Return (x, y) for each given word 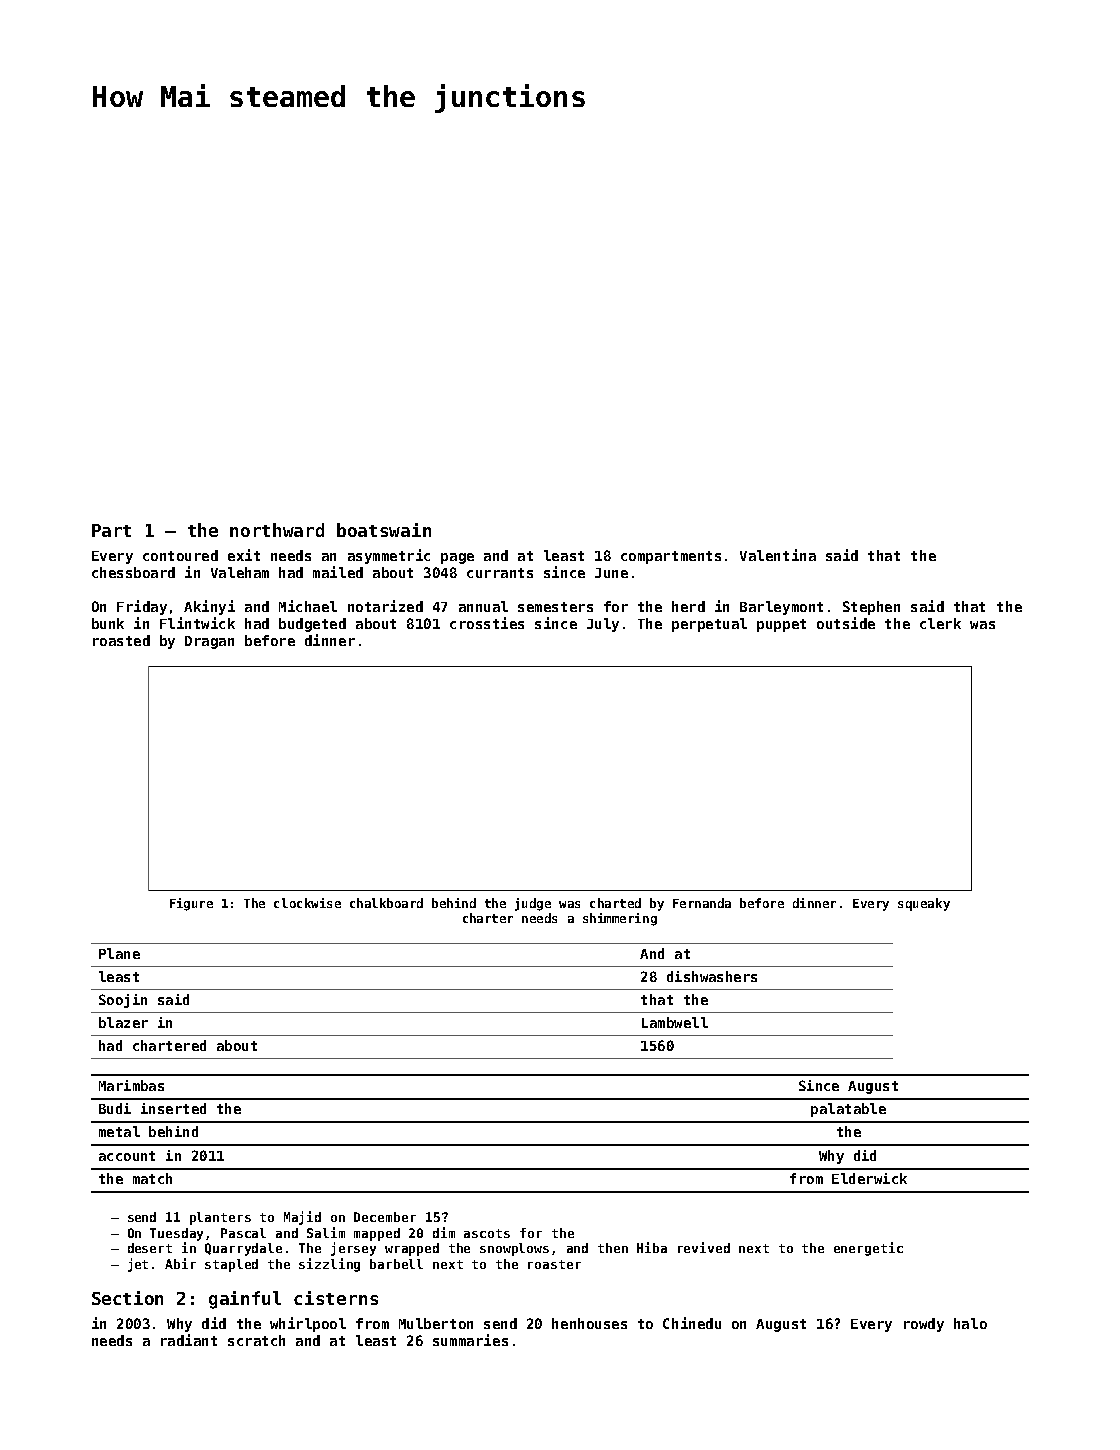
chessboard (133, 572)
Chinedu (692, 1323)
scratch (256, 1340)
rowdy (924, 1325)
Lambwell (675, 1022)
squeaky (924, 904)
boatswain (384, 530)
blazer (123, 1022)
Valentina (778, 555)
